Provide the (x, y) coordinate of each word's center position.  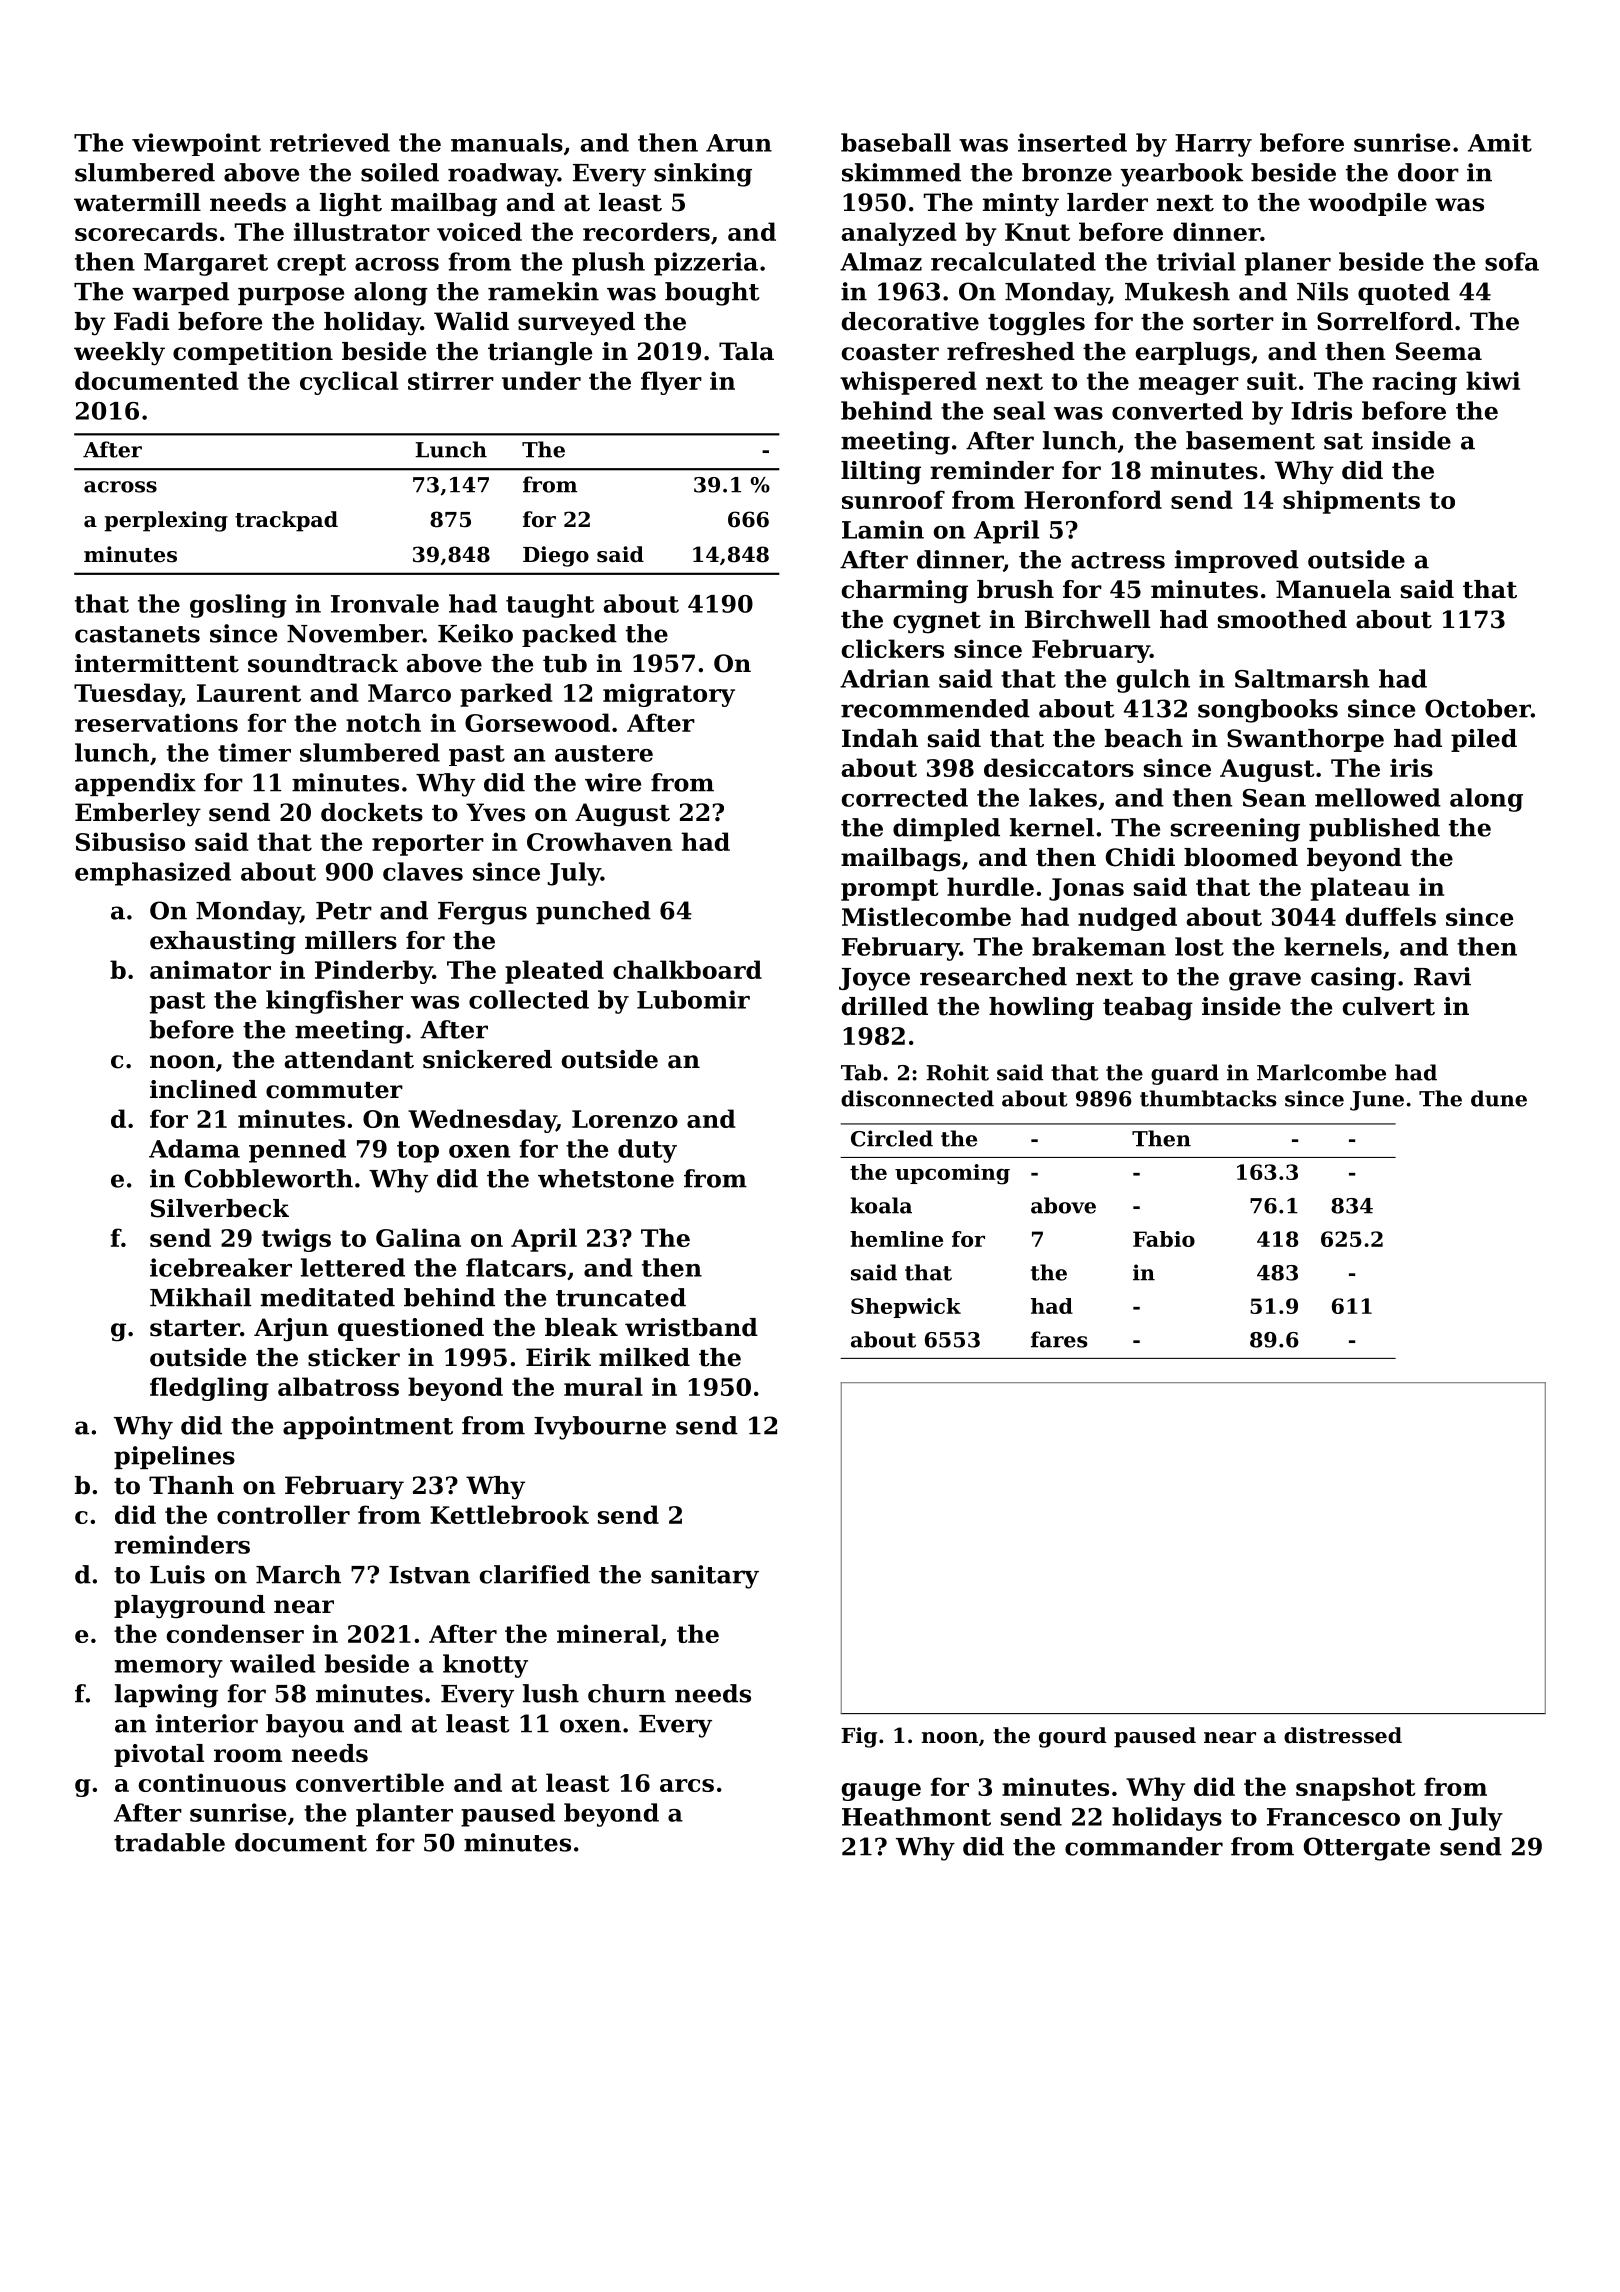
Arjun (291, 1330)
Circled (892, 1138)
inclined (203, 1089)
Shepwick (906, 1308)
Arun (739, 143)
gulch (1153, 681)
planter (404, 1815)
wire (613, 782)
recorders (646, 231)
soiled (400, 172)
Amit (1500, 142)
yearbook (1181, 175)
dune (1499, 1098)
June (1377, 1101)
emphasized (153, 874)
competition (253, 353)
